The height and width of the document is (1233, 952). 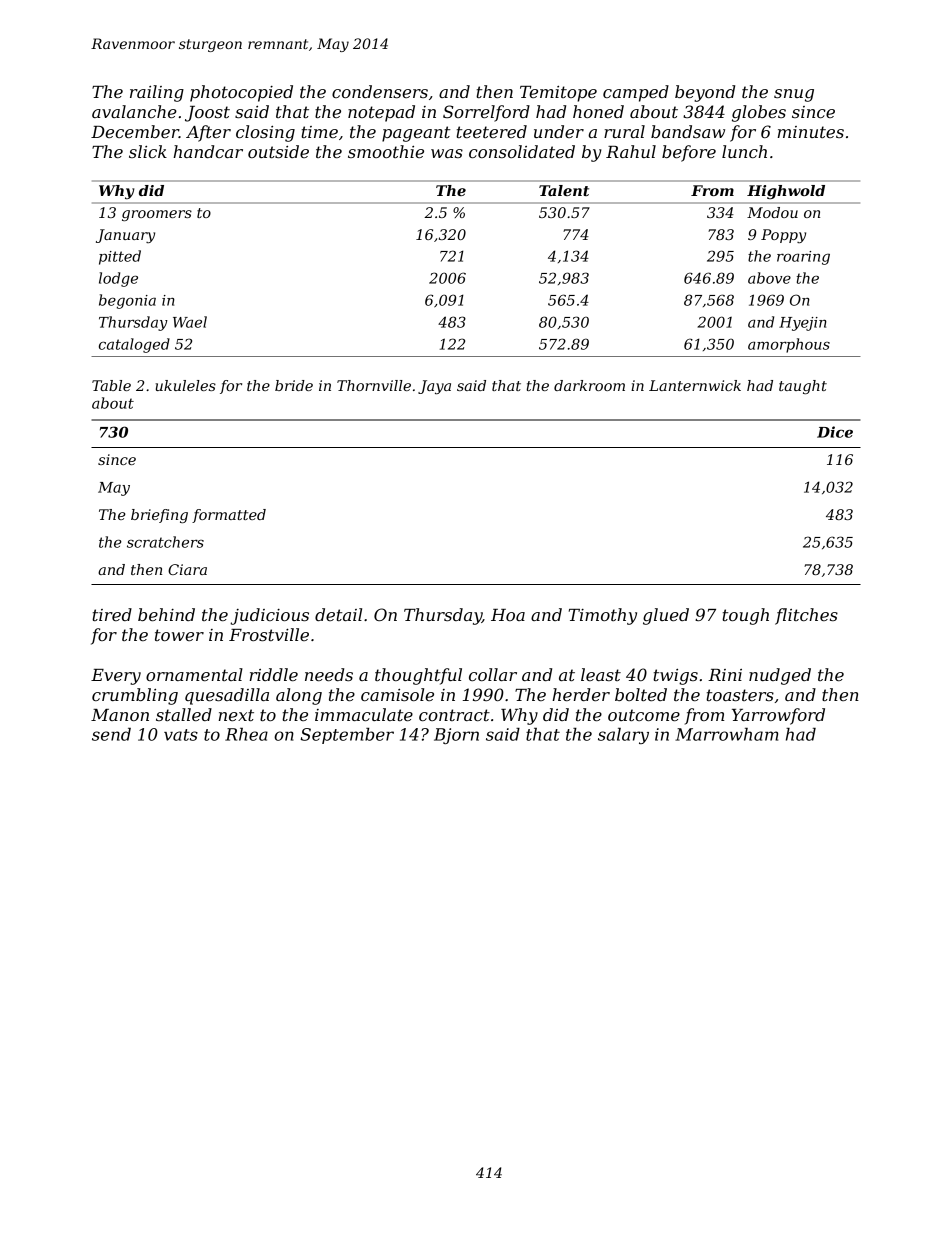 What do you see at coordinates (157, 215) in the document?
I see `groomers` at bounding box center [157, 215].
